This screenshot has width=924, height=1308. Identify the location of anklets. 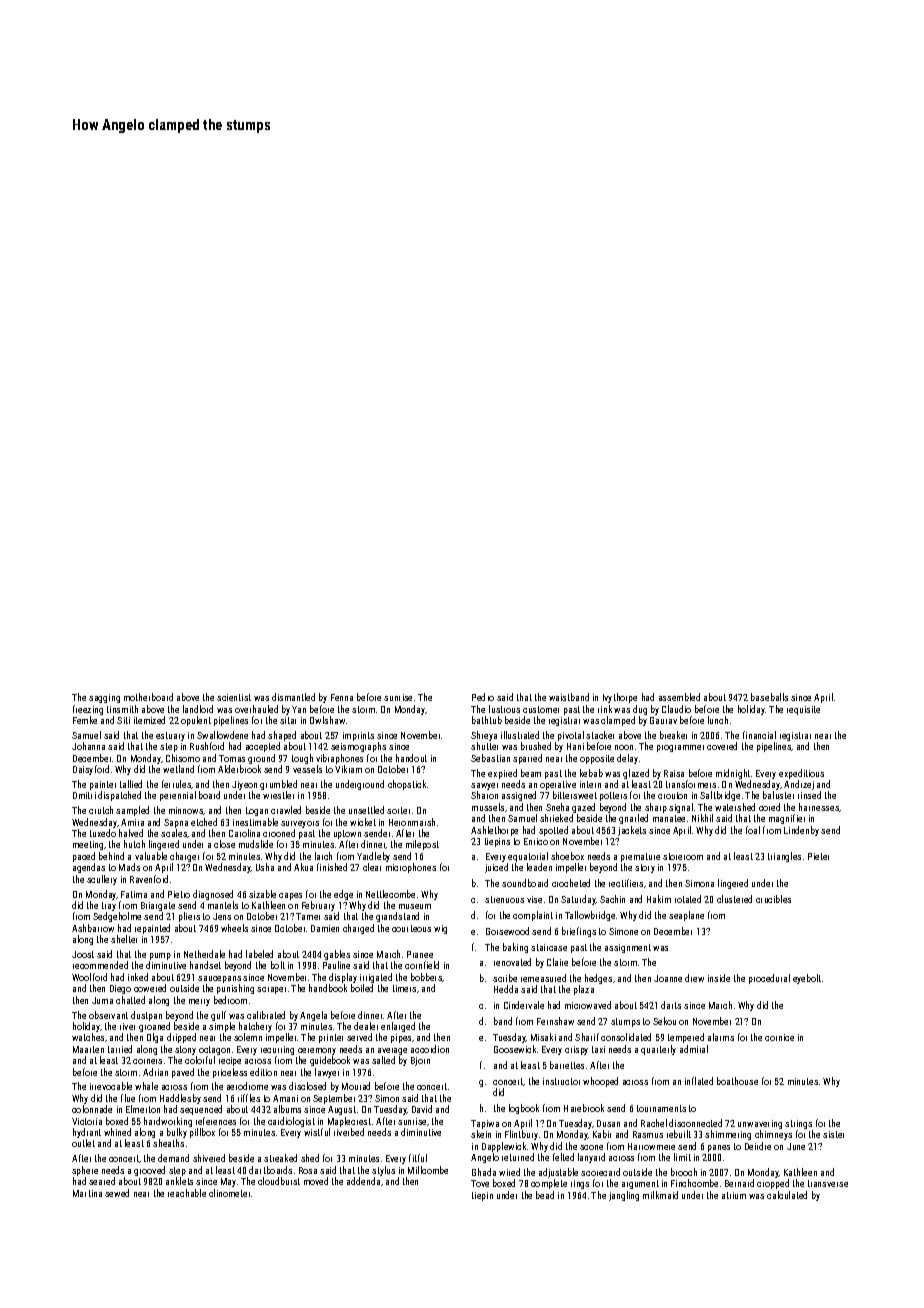
(179, 1181).
